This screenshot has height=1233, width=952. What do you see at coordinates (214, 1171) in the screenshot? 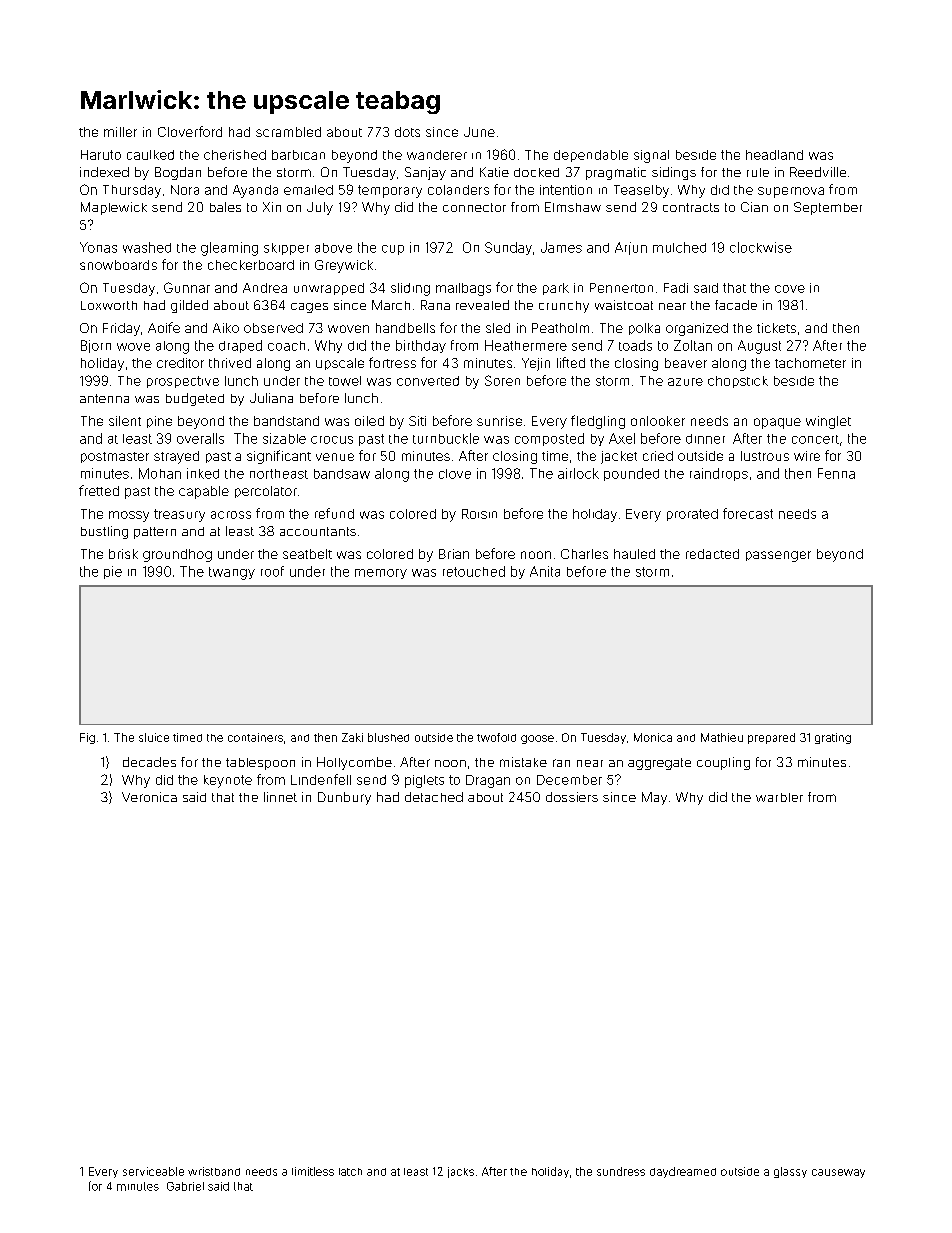
I see `wristband` at bounding box center [214, 1171].
